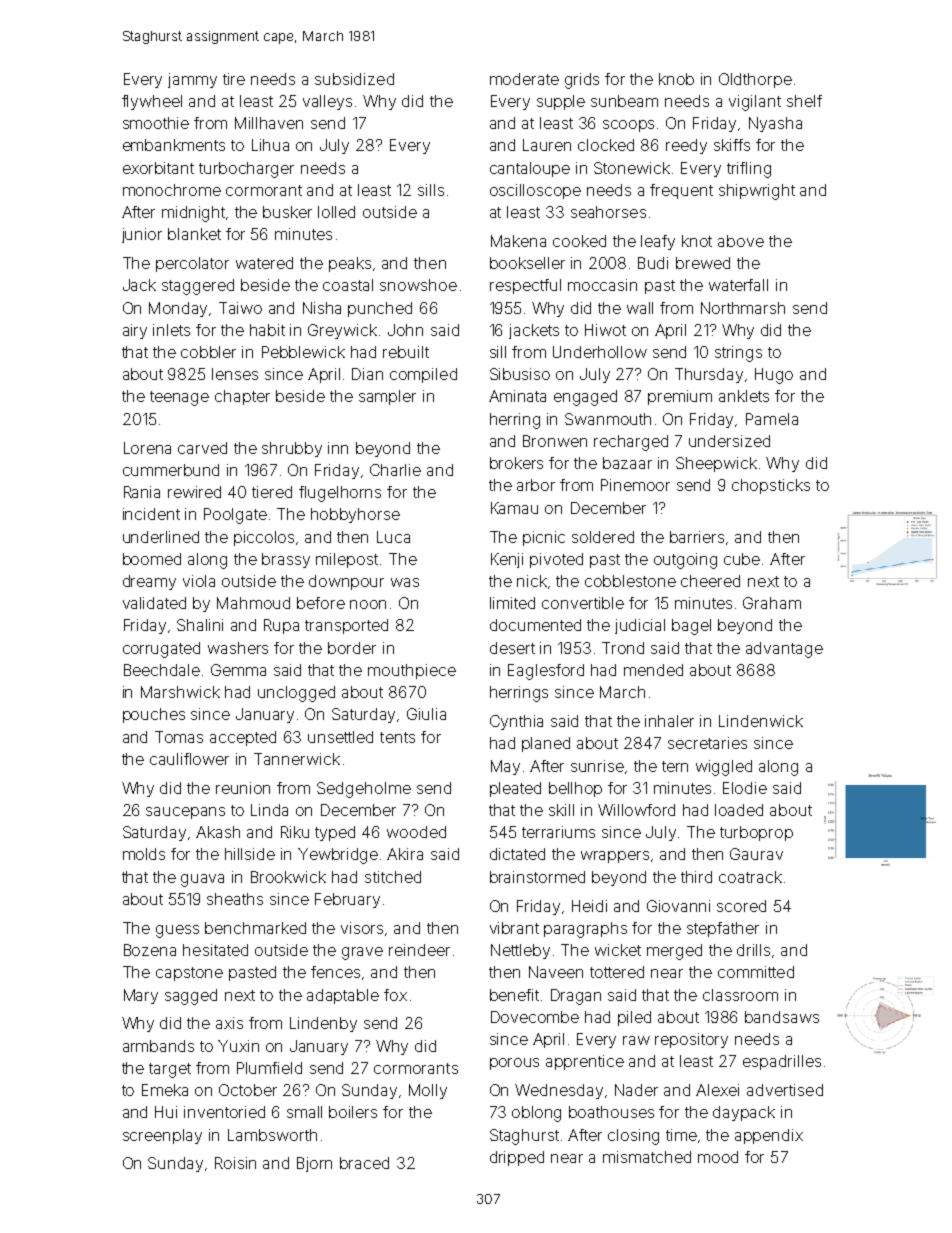  Describe the element at coordinates (547, 145) in the page. I see `Lauren` at that location.
